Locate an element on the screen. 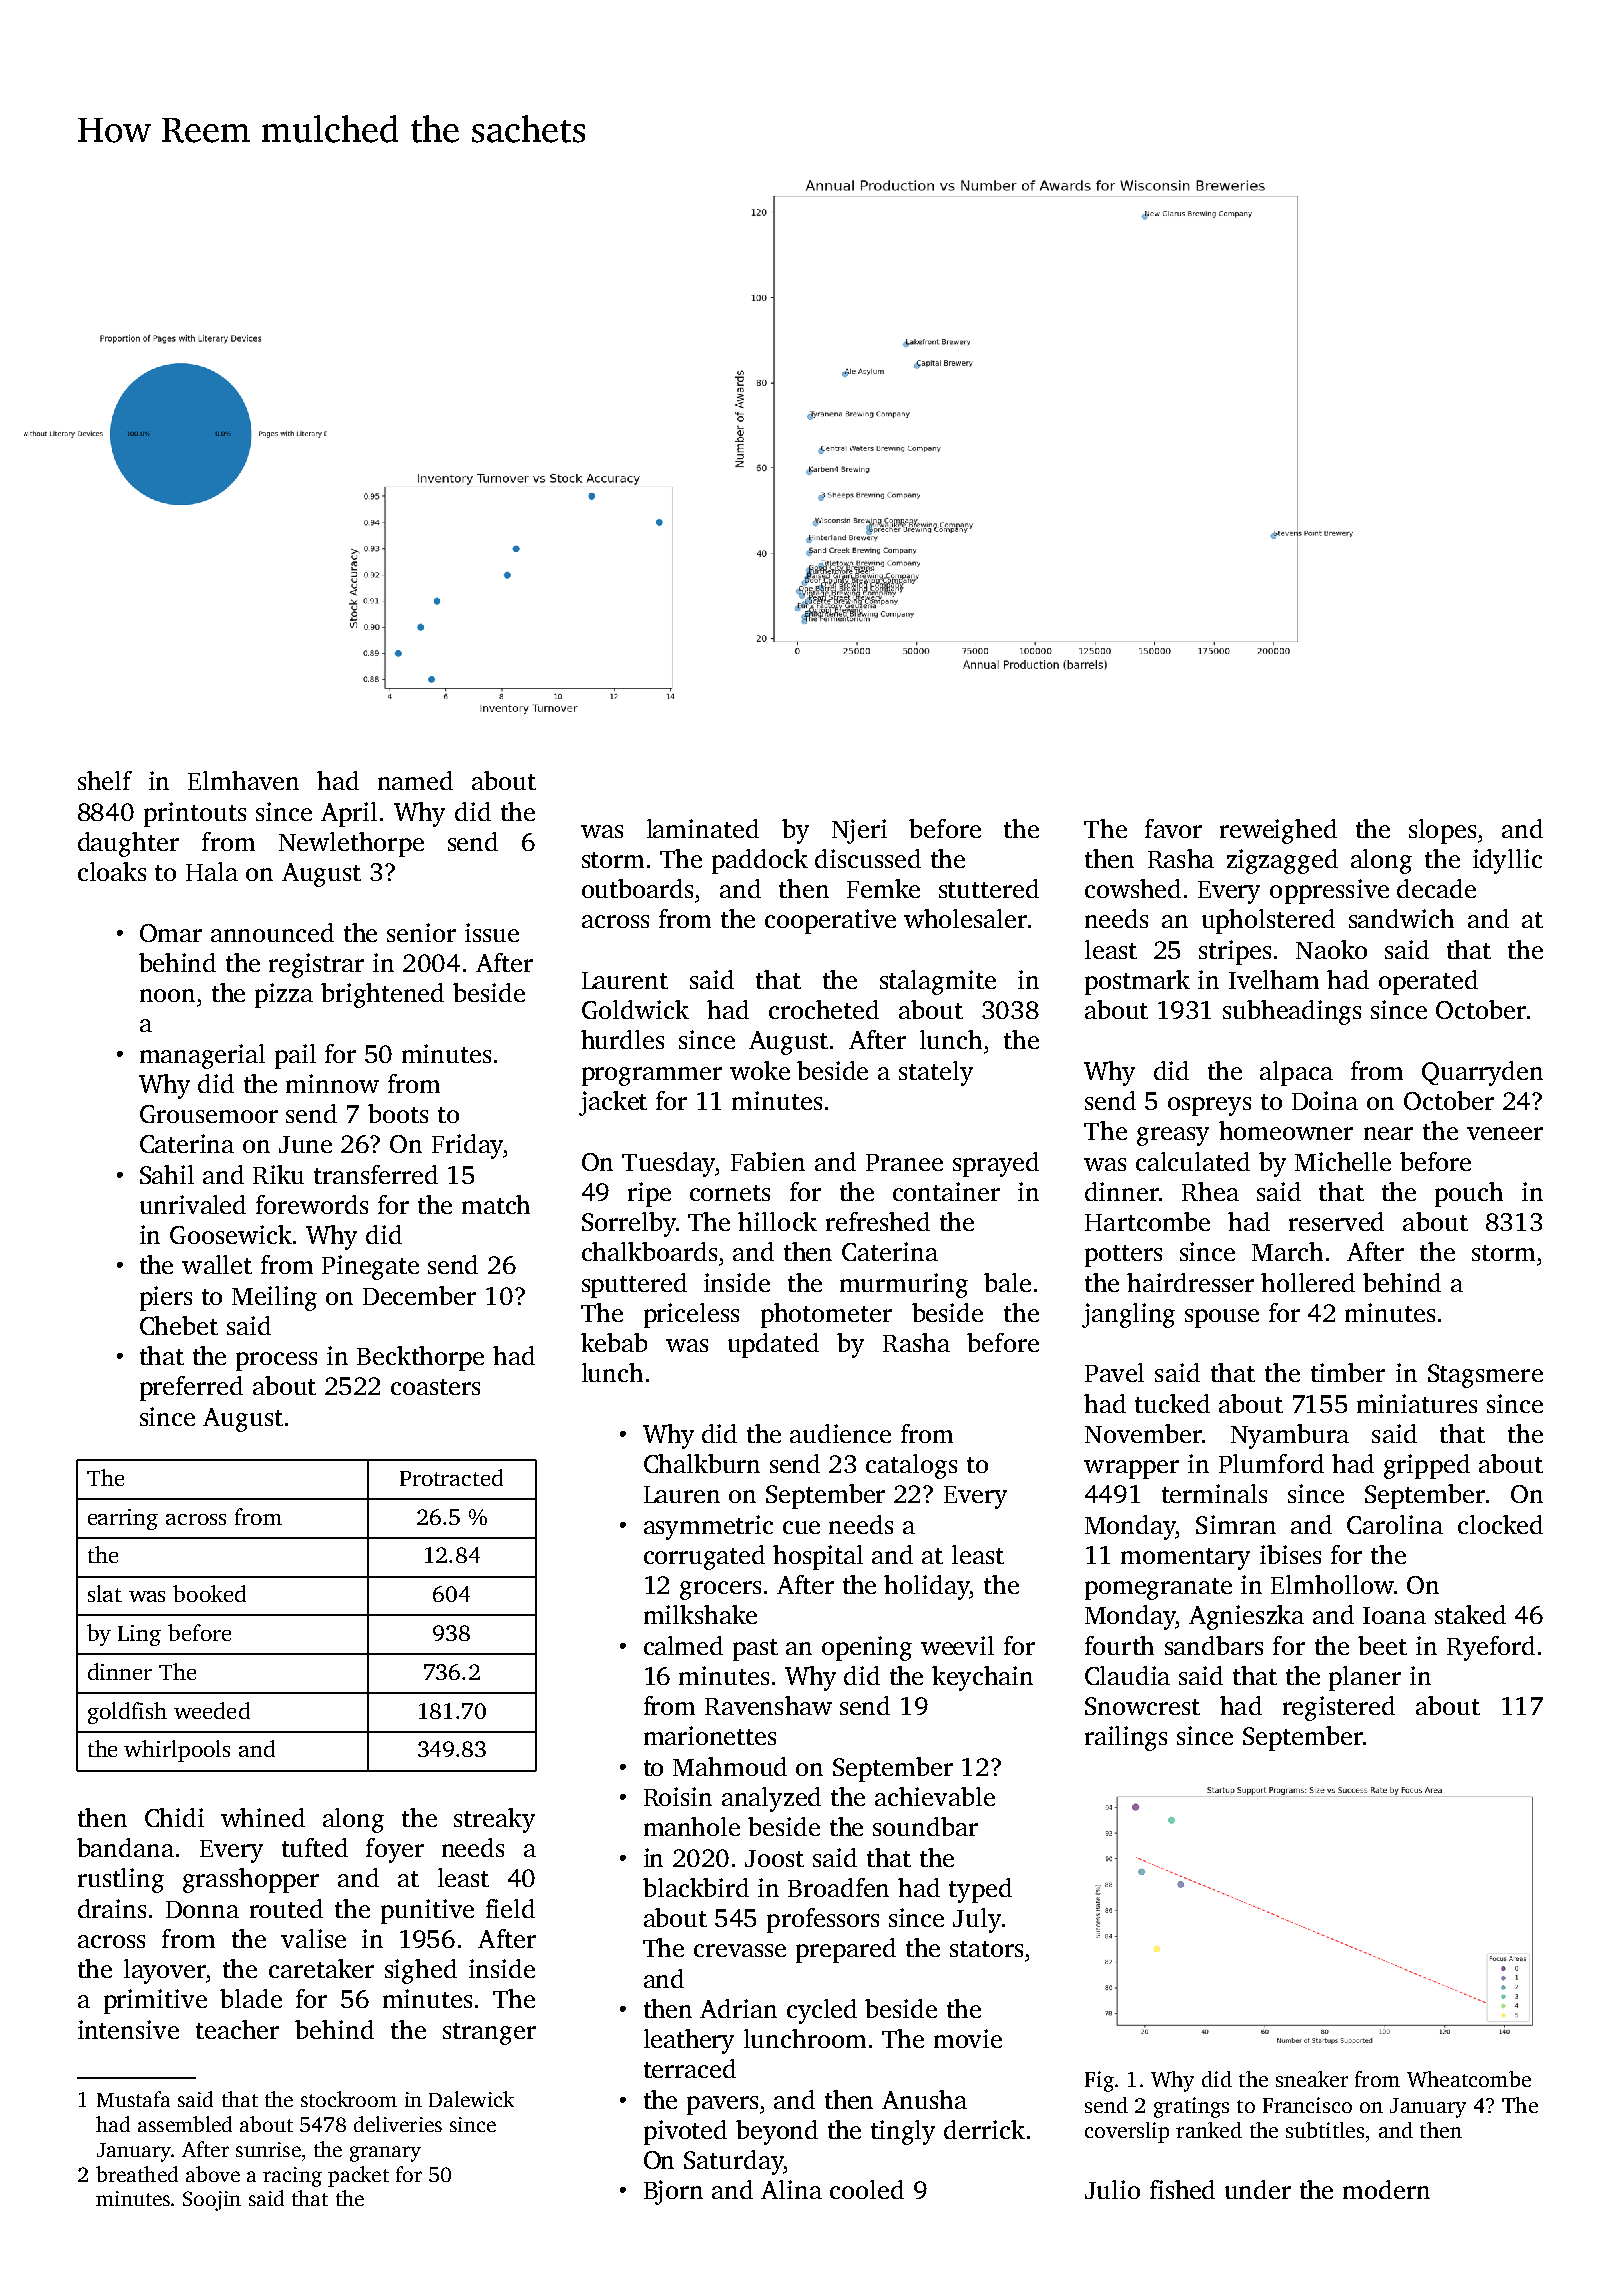 This screenshot has height=2292, width=1620. boots is located at coordinates (398, 1113).
